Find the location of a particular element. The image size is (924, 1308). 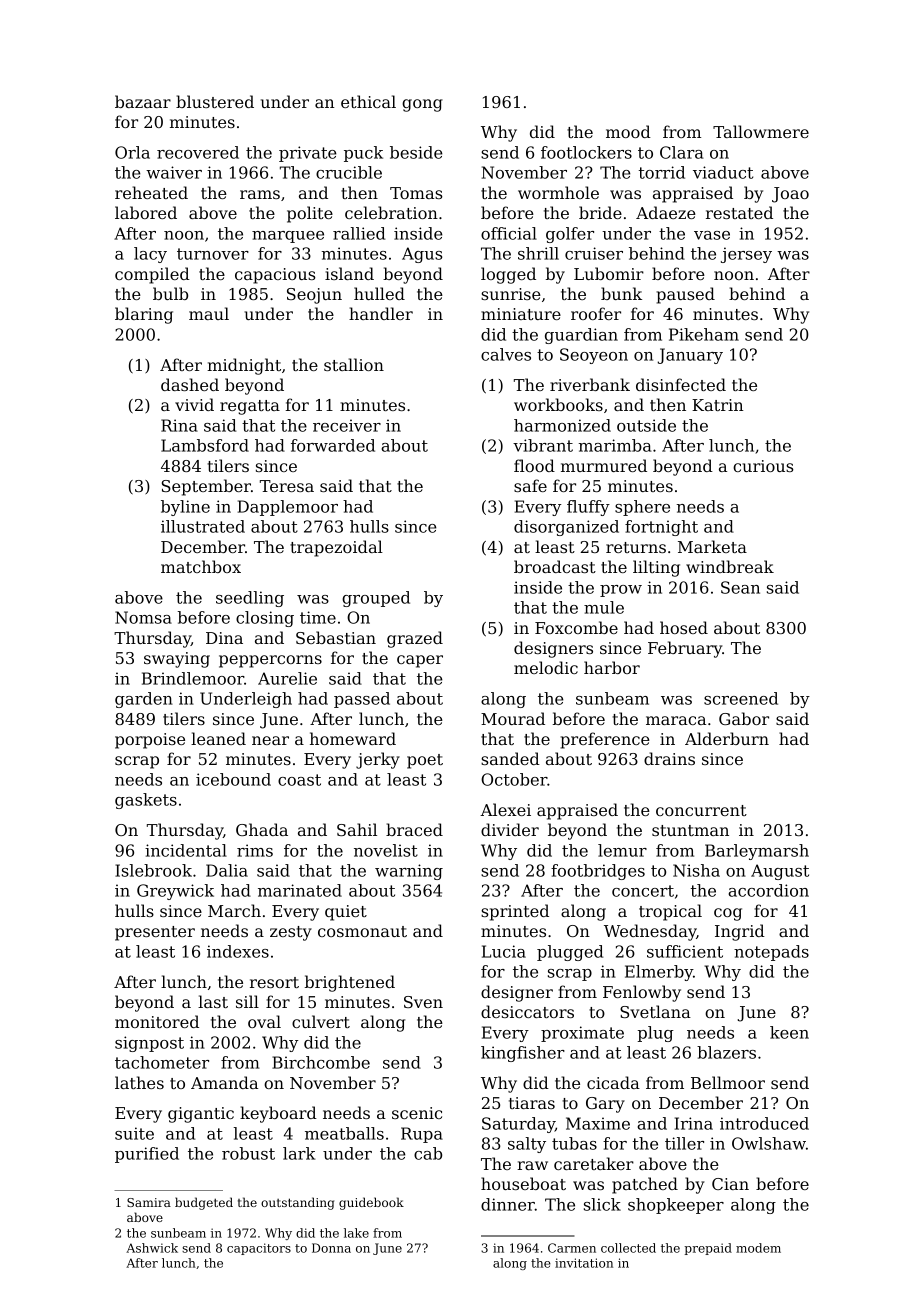

Ashwick is located at coordinates (152, 1248).
